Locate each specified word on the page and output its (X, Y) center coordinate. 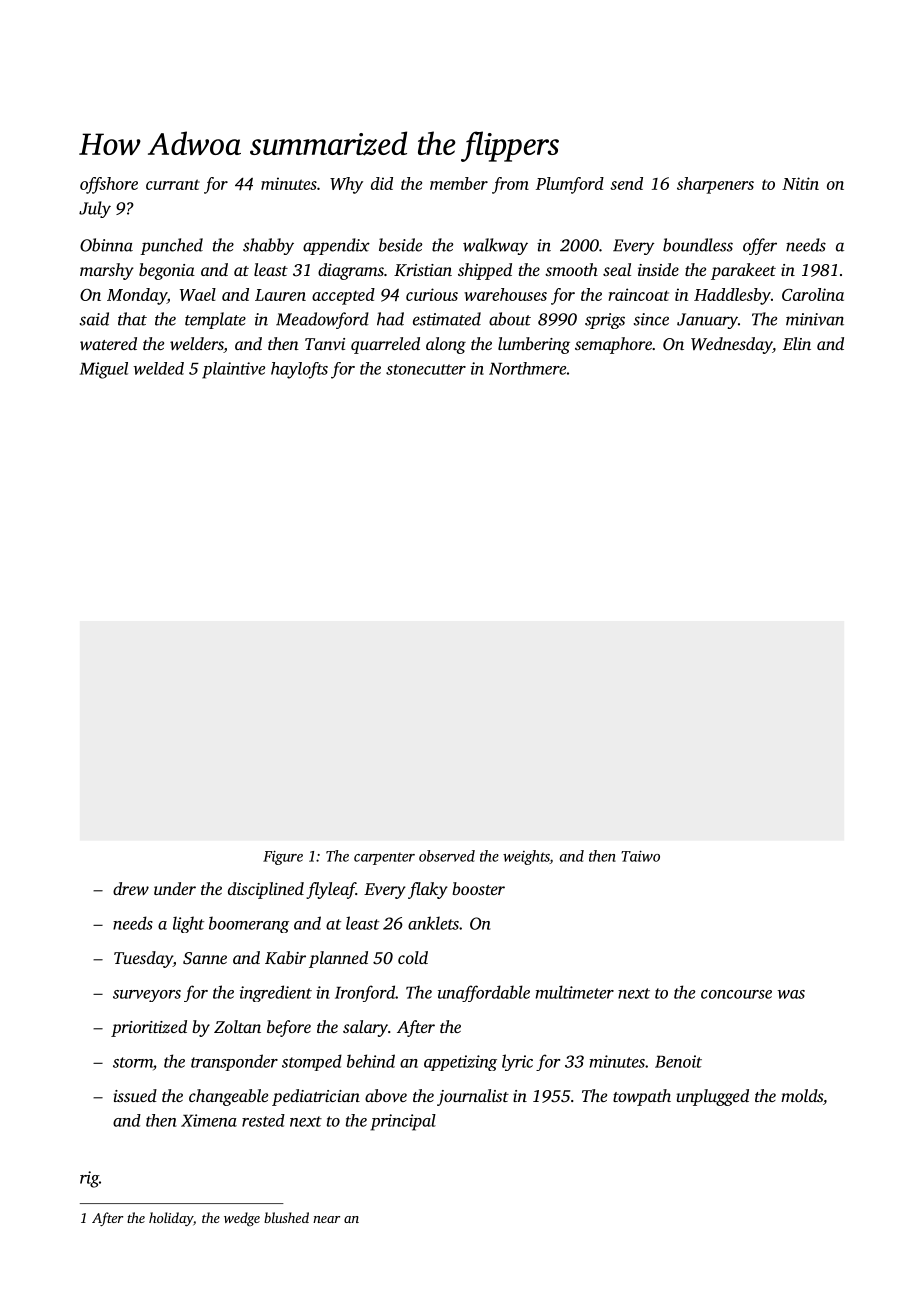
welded (158, 368)
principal (403, 1122)
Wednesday (732, 345)
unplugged (713, 1097)
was (791, 994)
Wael (198, 294)
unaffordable (484, 993)
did (382, 183)
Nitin (800, 183)
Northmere (527, 368)
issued (135, 1095)
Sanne (205, 958)
